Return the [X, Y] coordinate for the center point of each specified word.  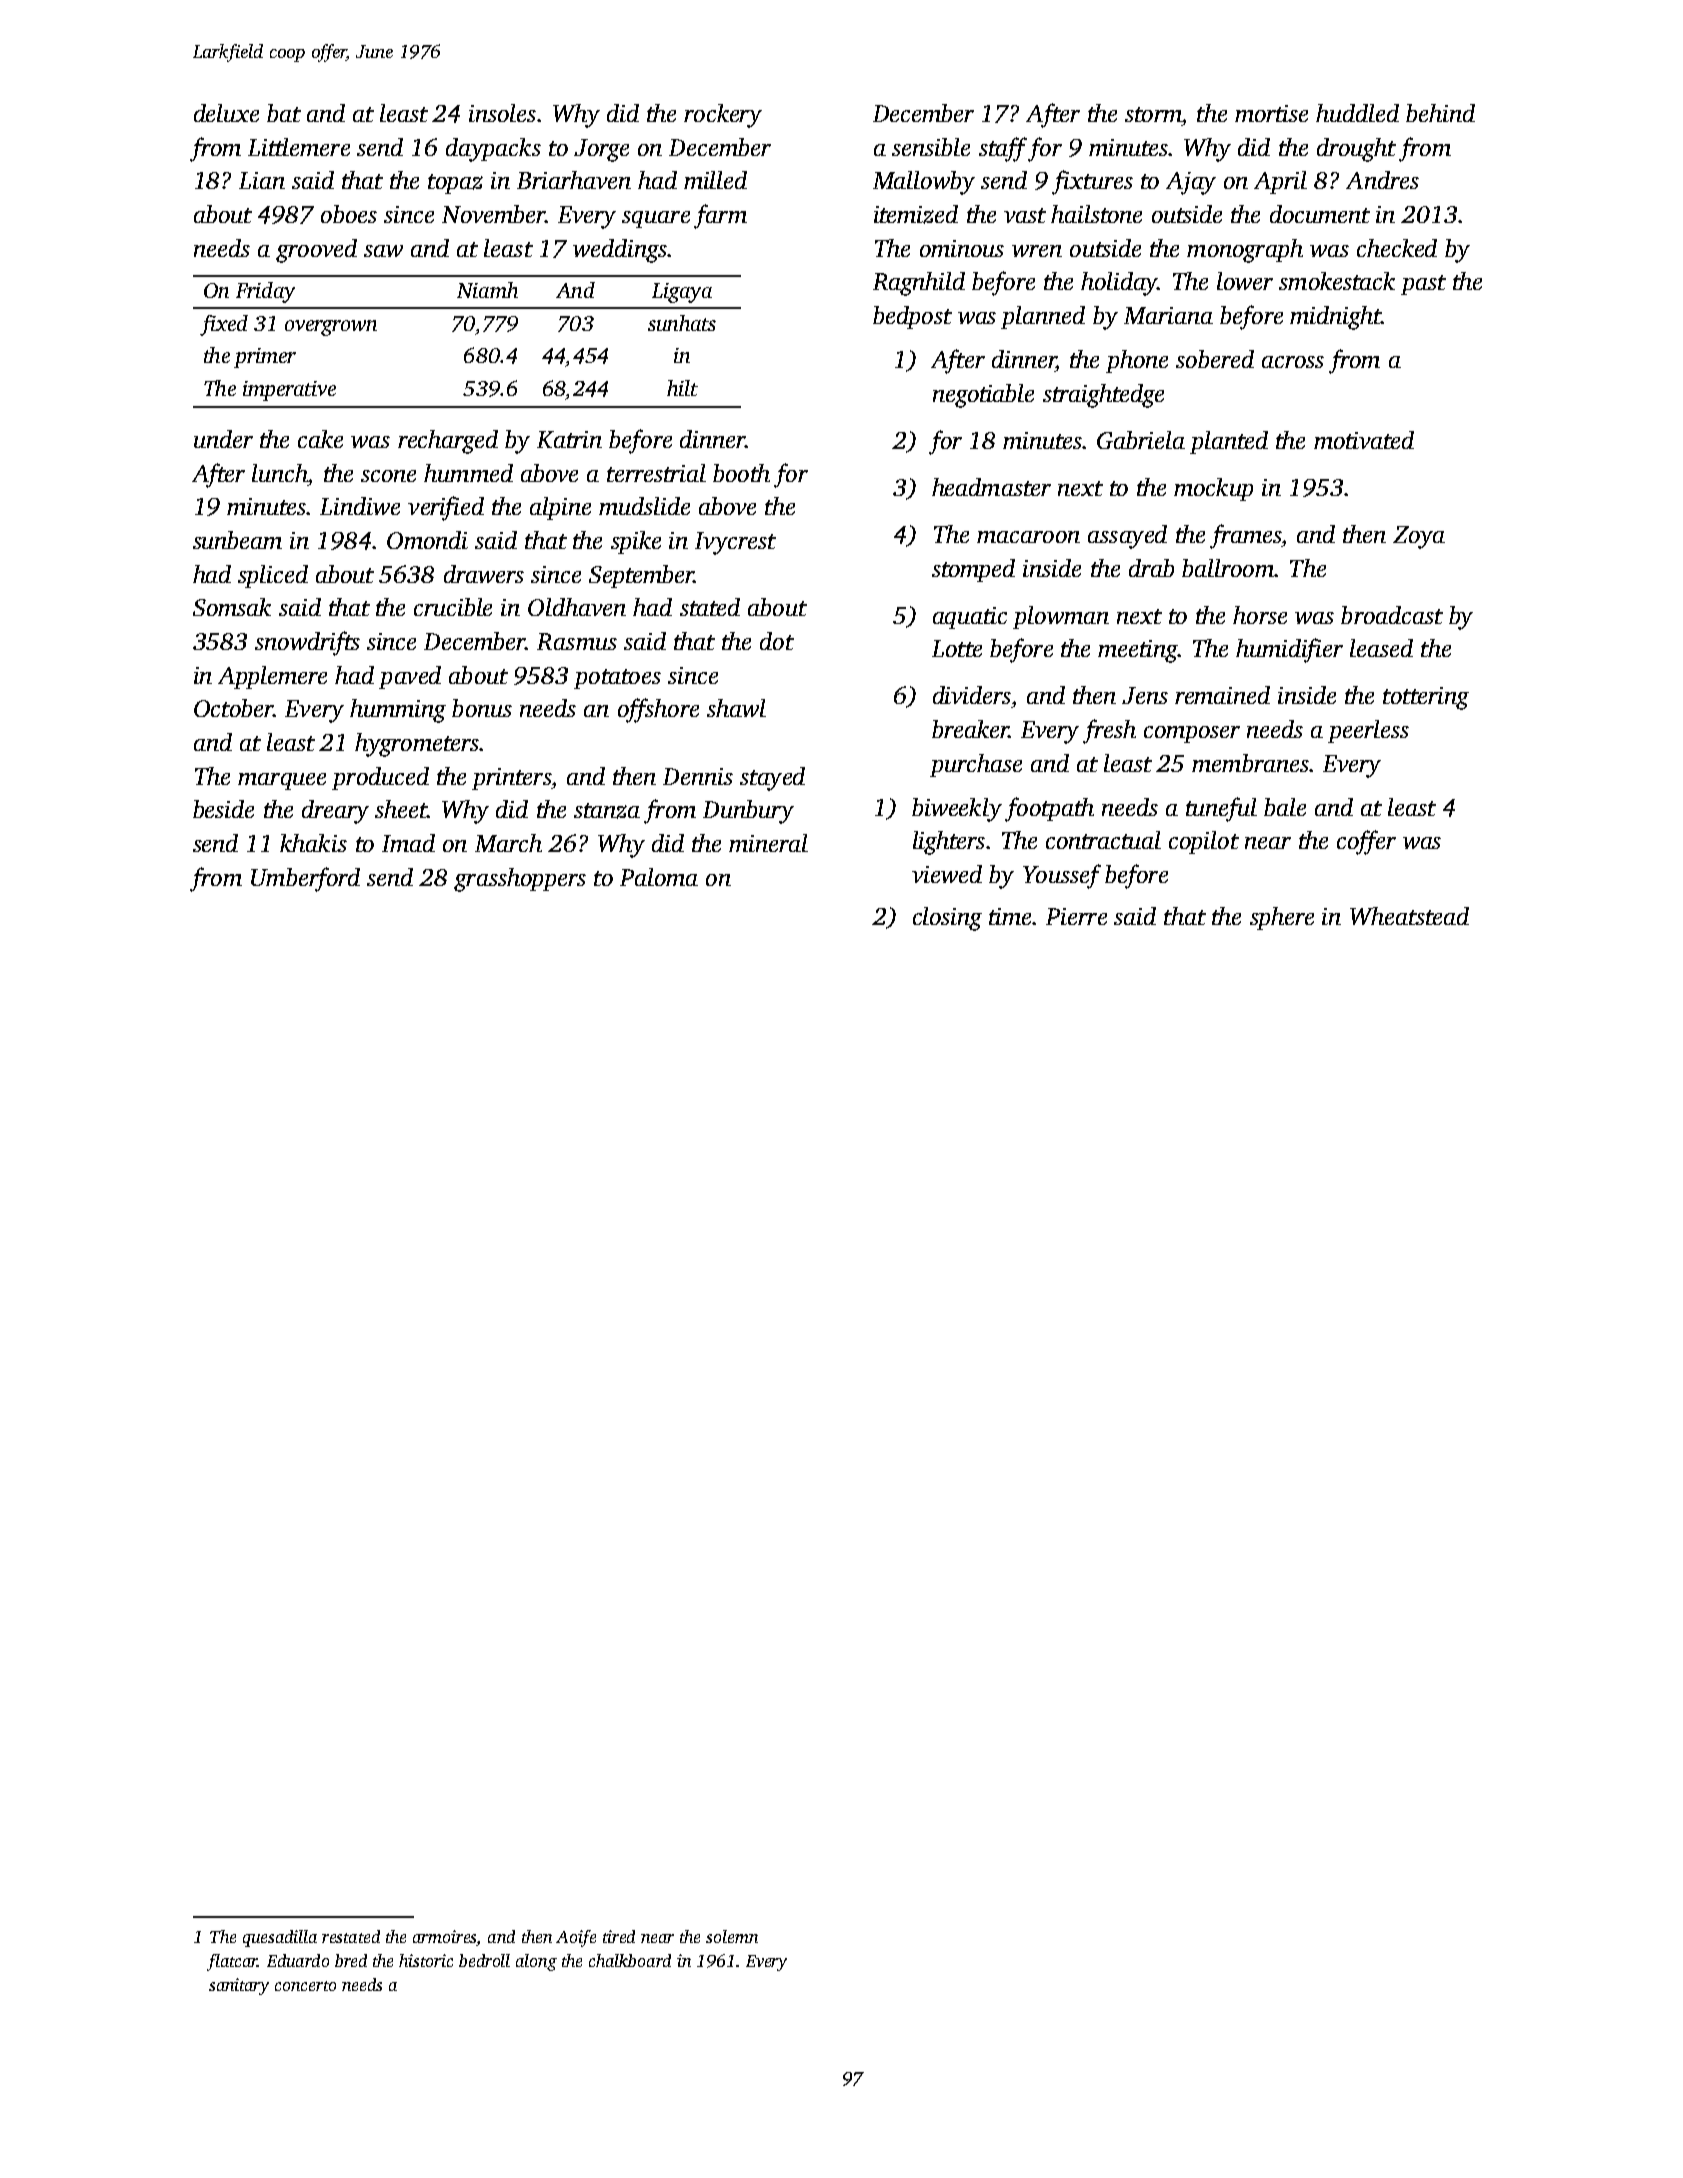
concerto [305, 1986]
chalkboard [630, 1960]
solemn [732, 1936]
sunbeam [237, 540]
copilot [1204, 842]
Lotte [957, 648]
